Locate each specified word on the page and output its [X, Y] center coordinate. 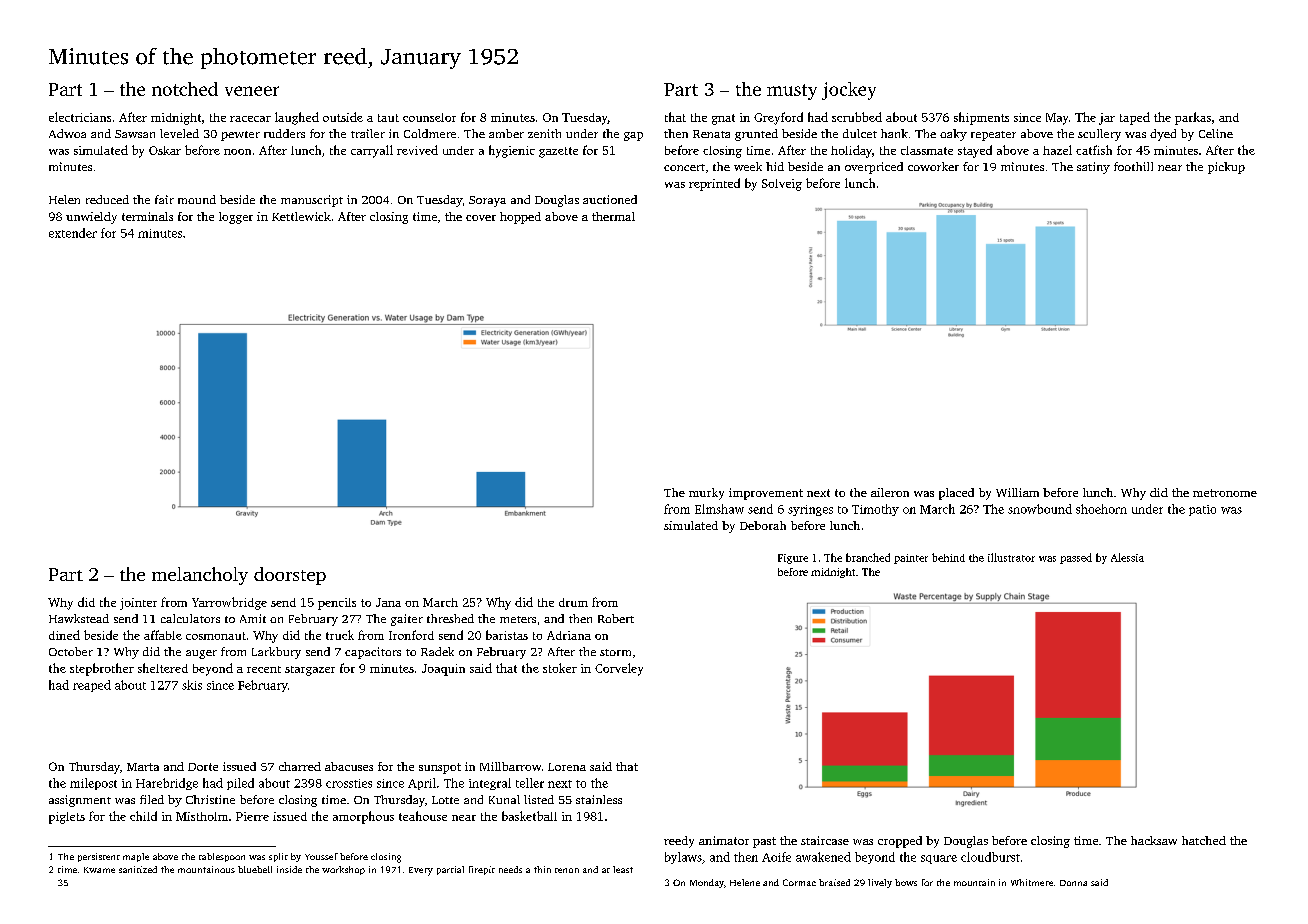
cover [481, 218]
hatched [1204, 840]
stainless [599, 799]
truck [340, 635]
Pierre [252, 816]
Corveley [619, 669]
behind [948, 557]
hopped [520, 218]
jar [1107, 119]
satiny [1093, 168]
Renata [711, 134]
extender [73, 233]
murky [706, 494]
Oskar [165, 150]
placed [956, 494]
